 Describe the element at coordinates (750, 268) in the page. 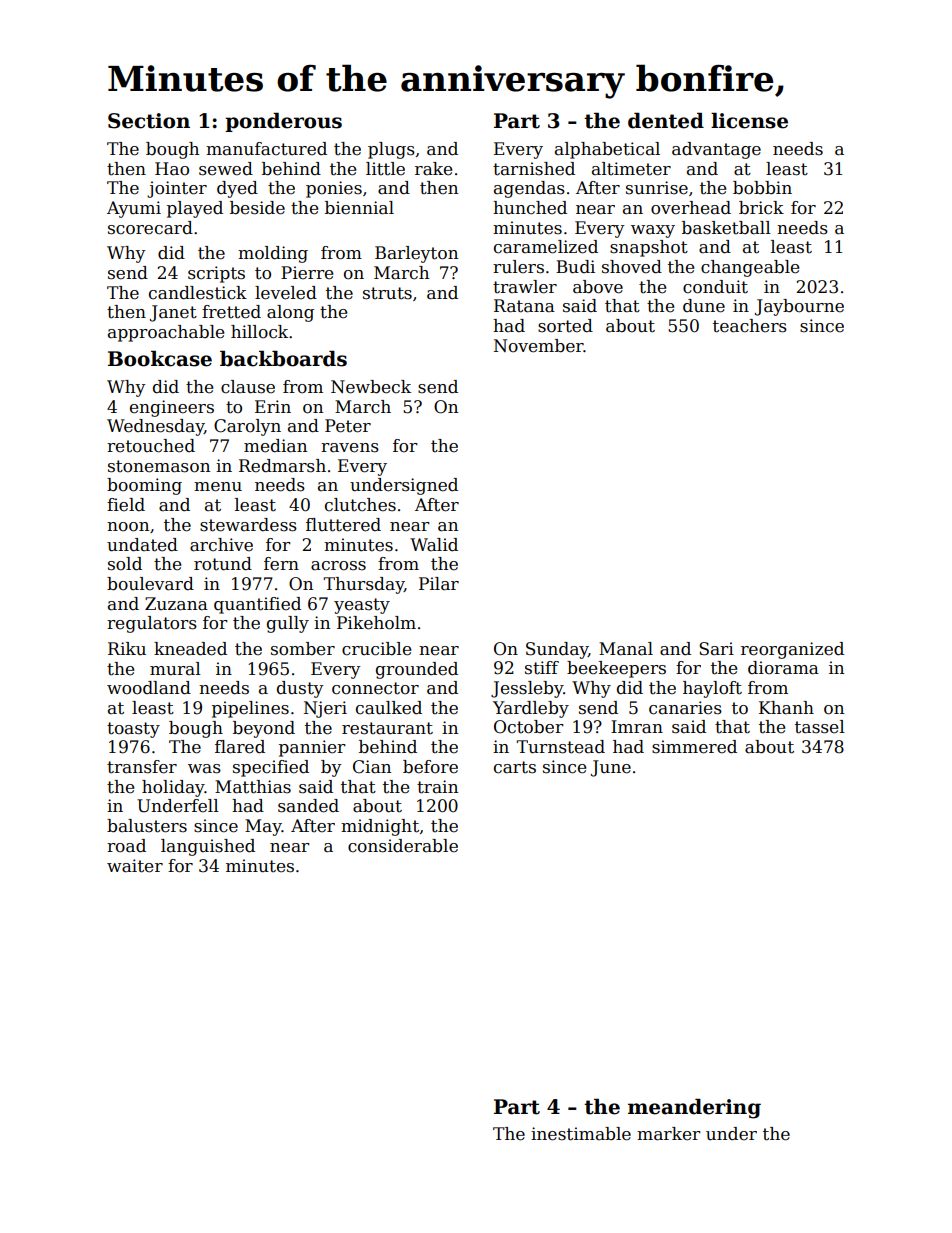

I see `changeable` at that location.
